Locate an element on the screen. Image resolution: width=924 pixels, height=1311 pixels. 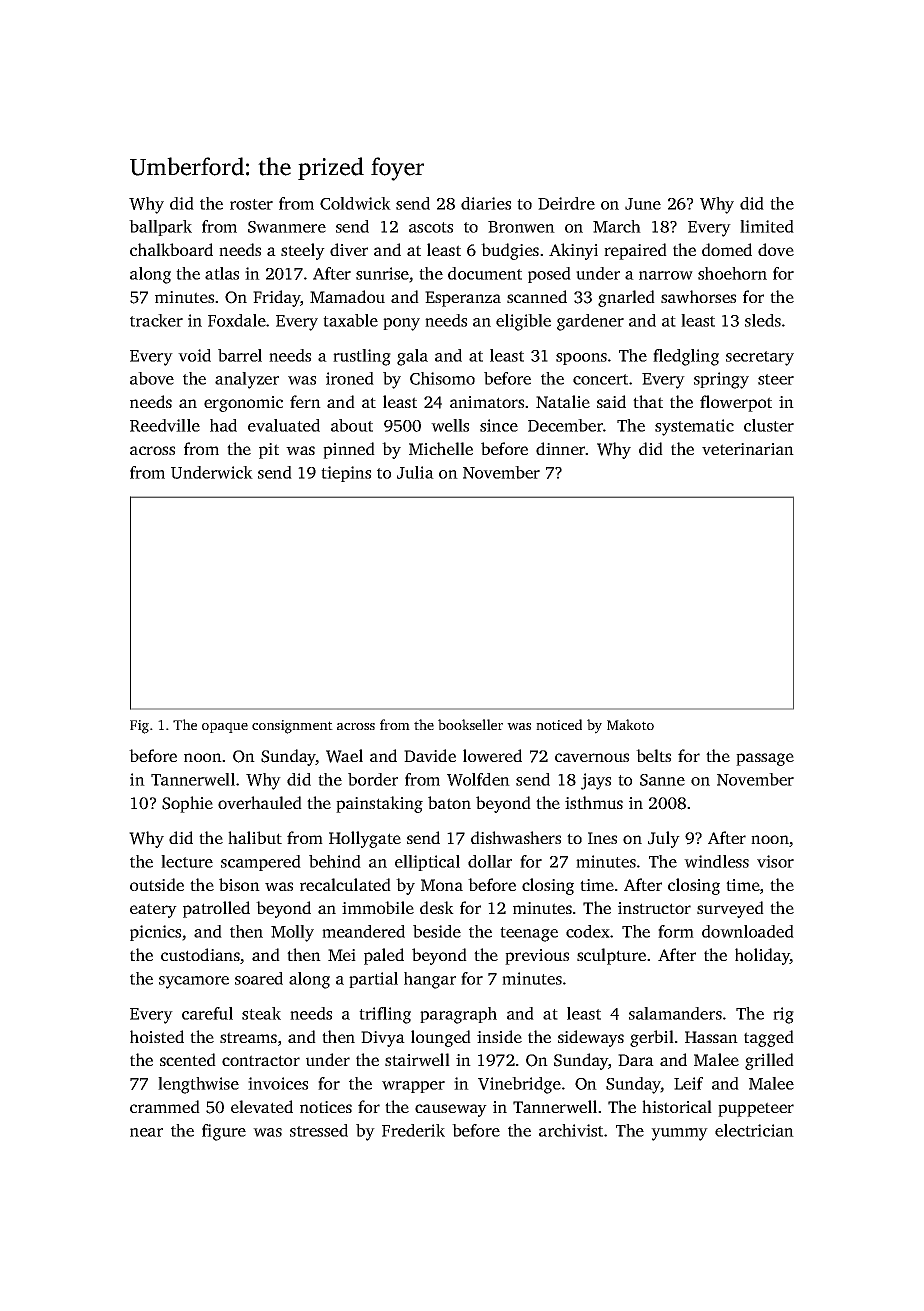
June is located at coordinates (643, 204).
